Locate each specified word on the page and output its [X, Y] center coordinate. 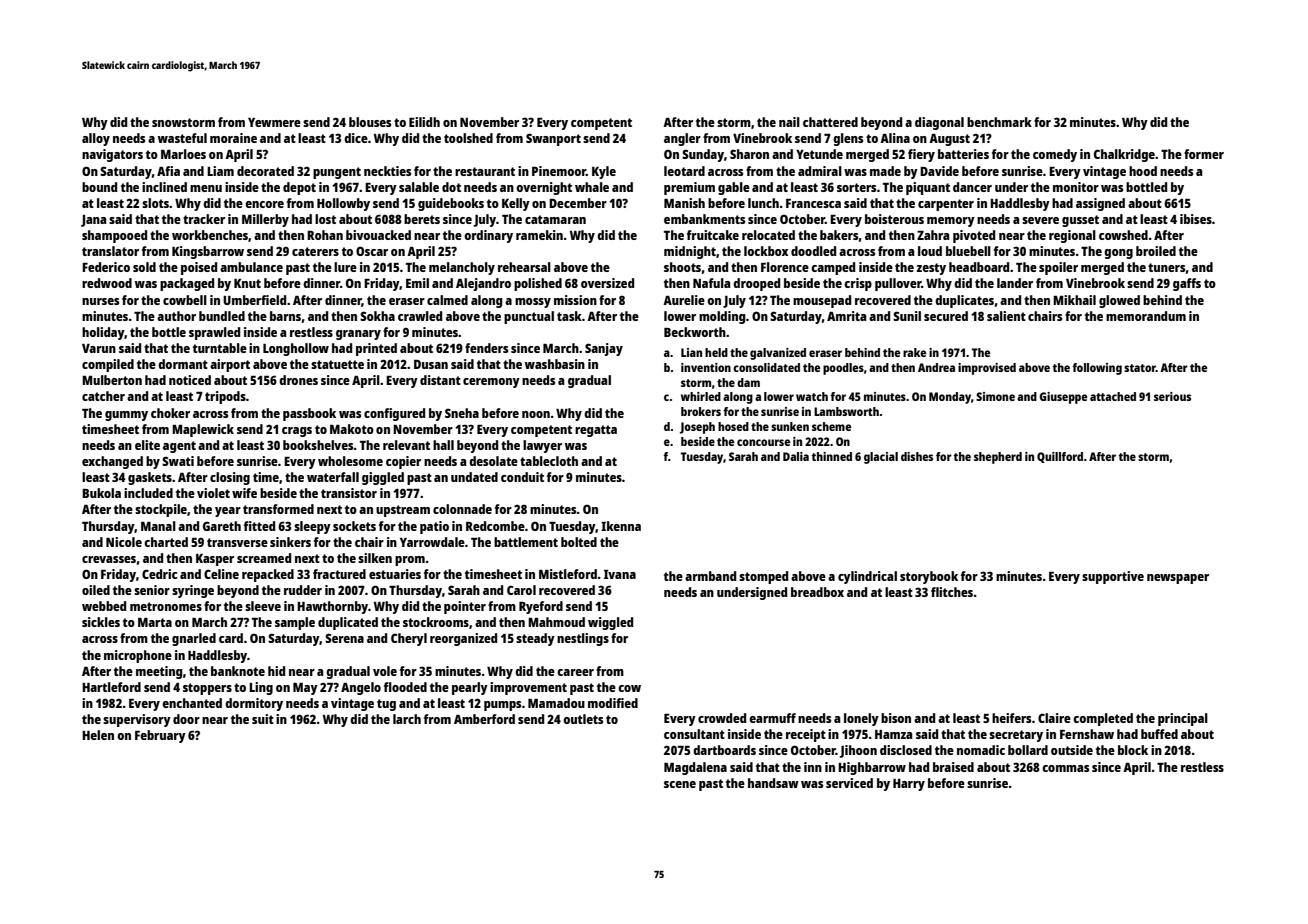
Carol [521, 590]
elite [147, 445]
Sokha [377, 316]
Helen [98, 735]
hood [1143, 171]
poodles [843, 369]
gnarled [194, 639]
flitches [952, 592]
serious [1172, 396]
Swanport [553, 139]
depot [299, 188]
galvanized [778, 354]
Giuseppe [1063, 398]
